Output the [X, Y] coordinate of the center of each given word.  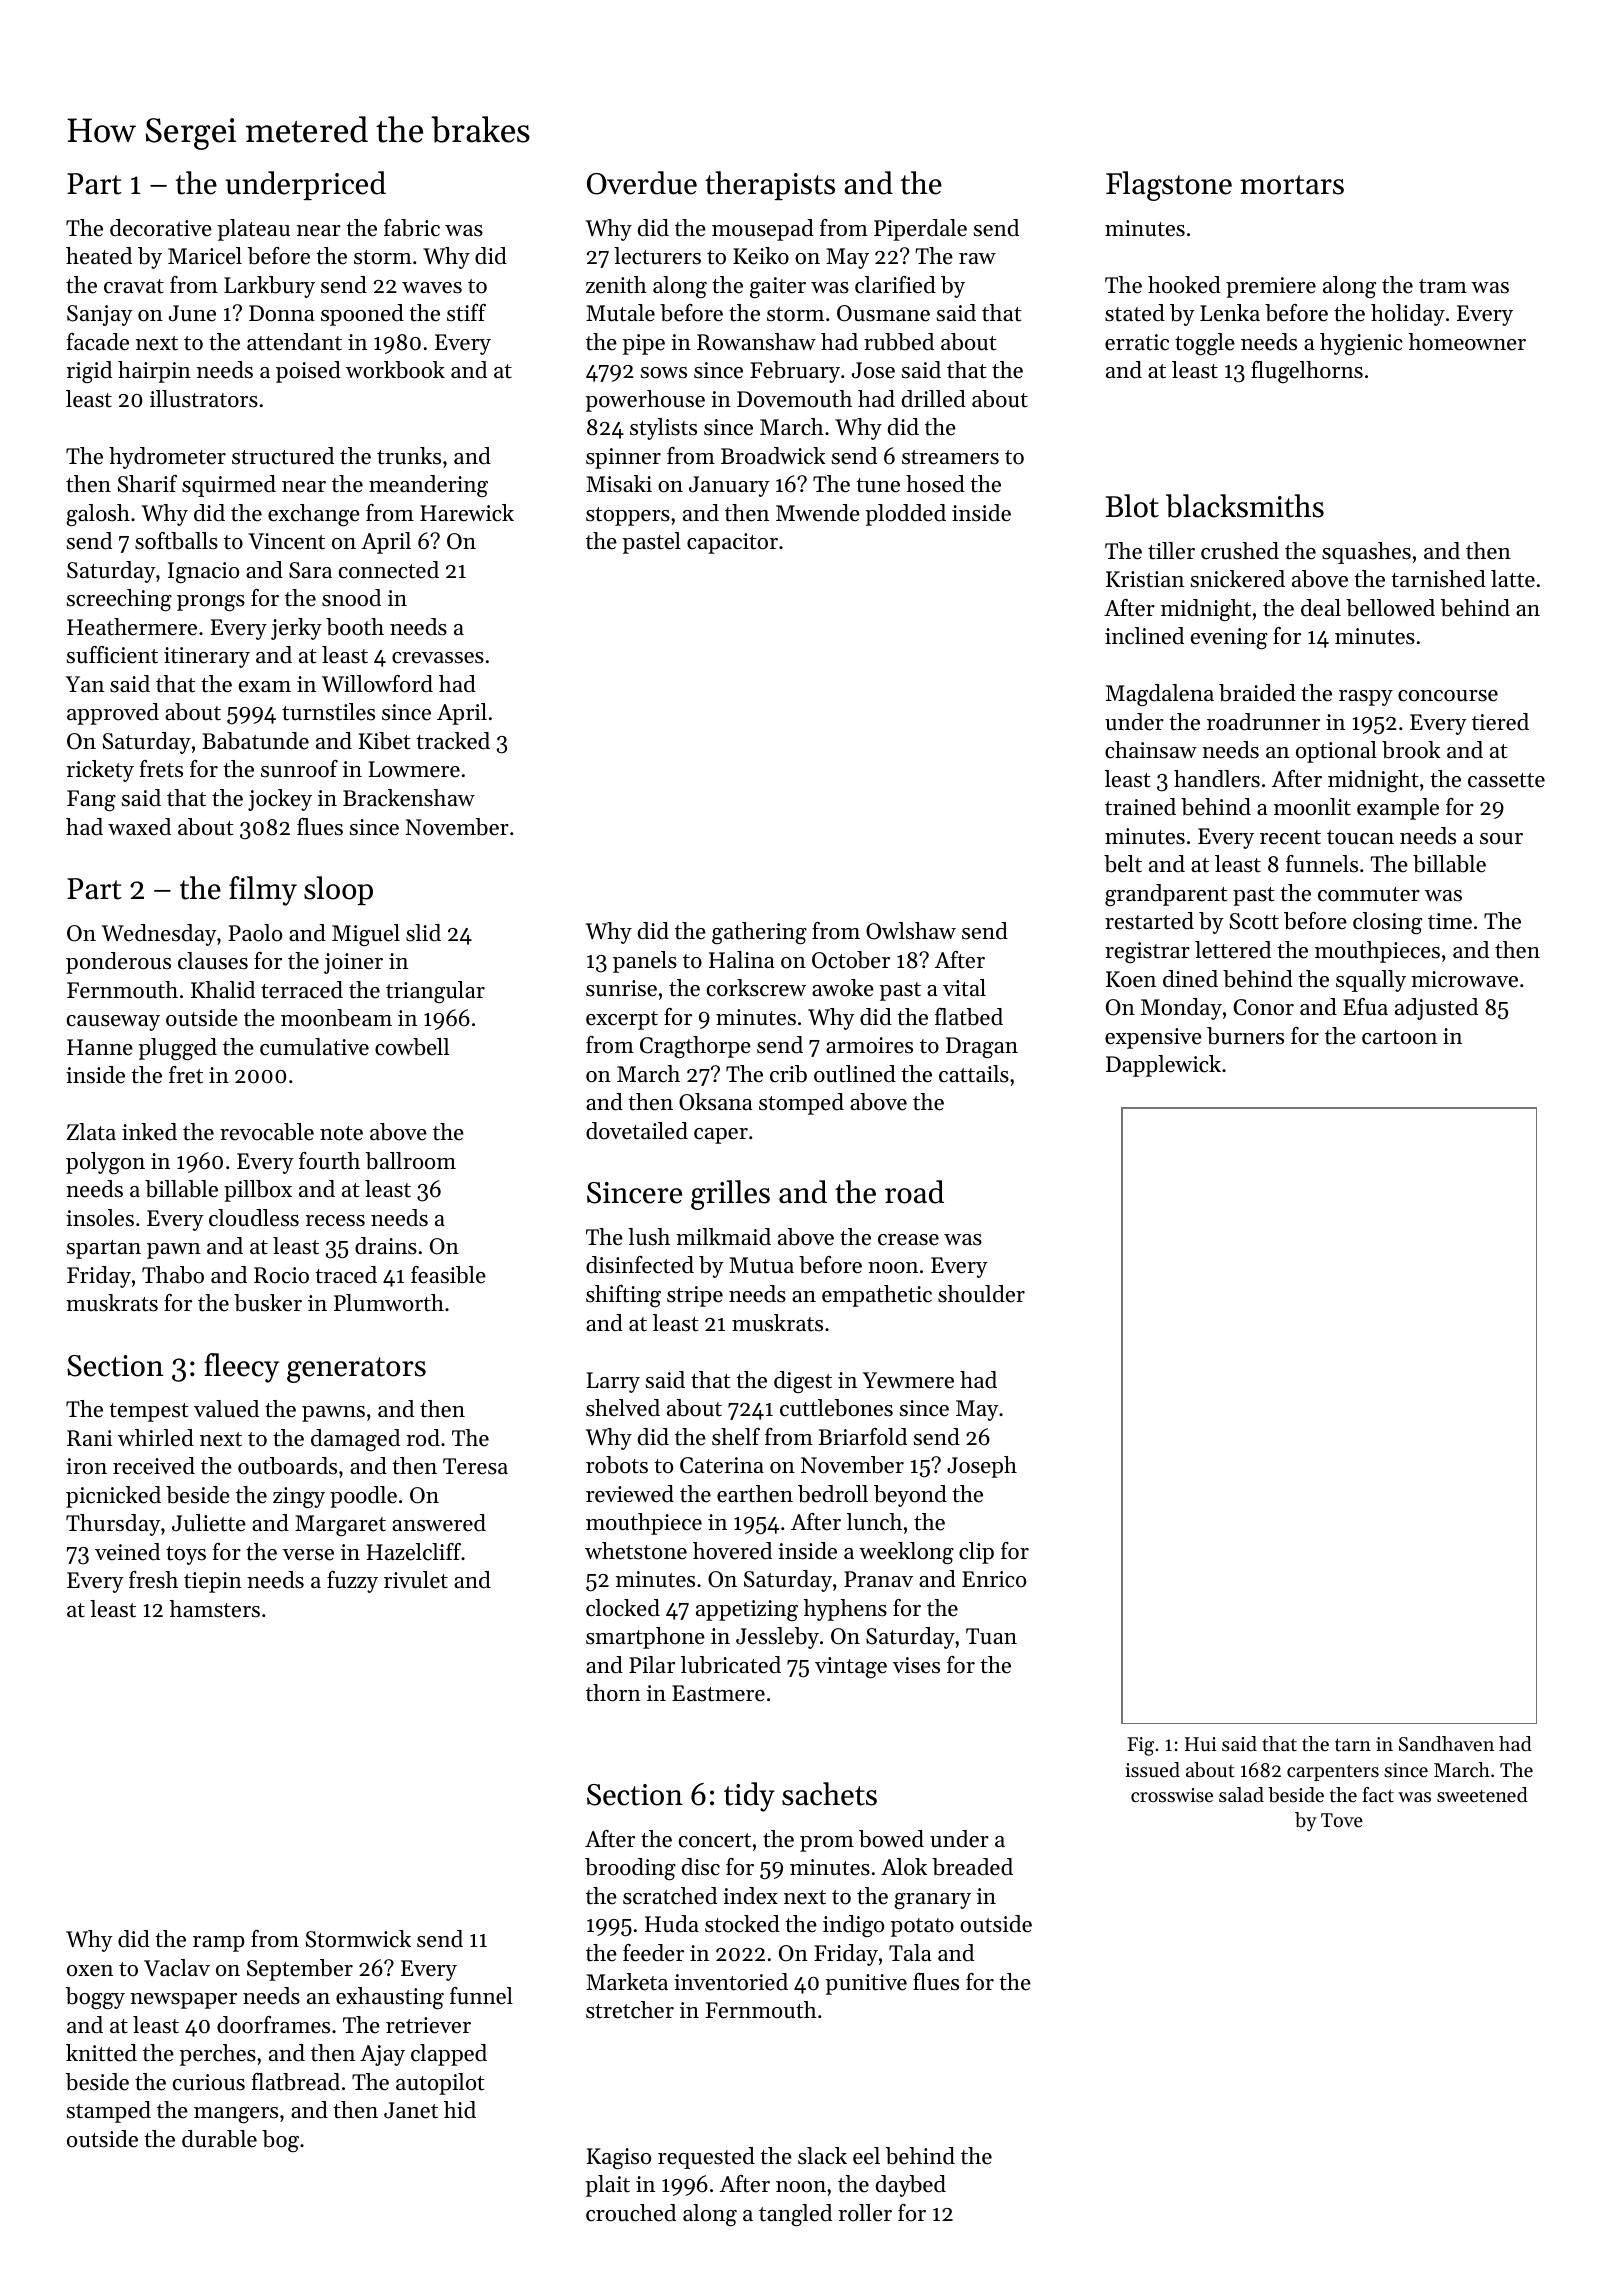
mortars [1292, 185]
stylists [663, 429]
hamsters [215, 1609]
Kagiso [619, 2158]
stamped [109, 2112]
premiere [1271, 287]
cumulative [314, 1047]
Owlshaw [911, 931]
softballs [176, 541]
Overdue [642, 183]
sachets [829, 1794]
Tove [1342, 1820]
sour [1501, 839]
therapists [770, 185]
